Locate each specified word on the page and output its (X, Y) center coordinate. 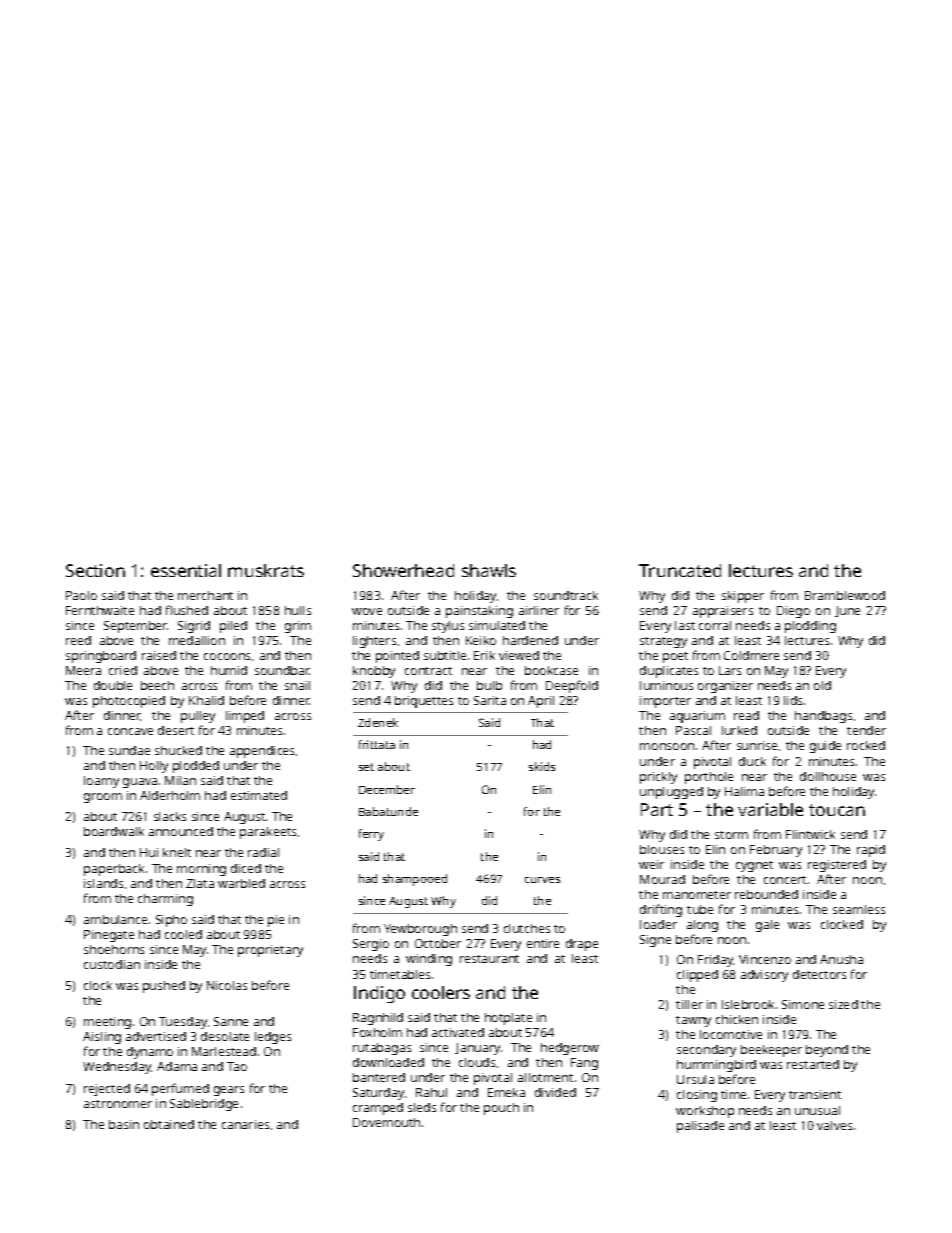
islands (103, 883)
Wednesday (117, 1068)
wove (367, 611)
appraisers (723, 612)
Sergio (371, 945)
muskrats (266, 570)
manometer (697, 895)
